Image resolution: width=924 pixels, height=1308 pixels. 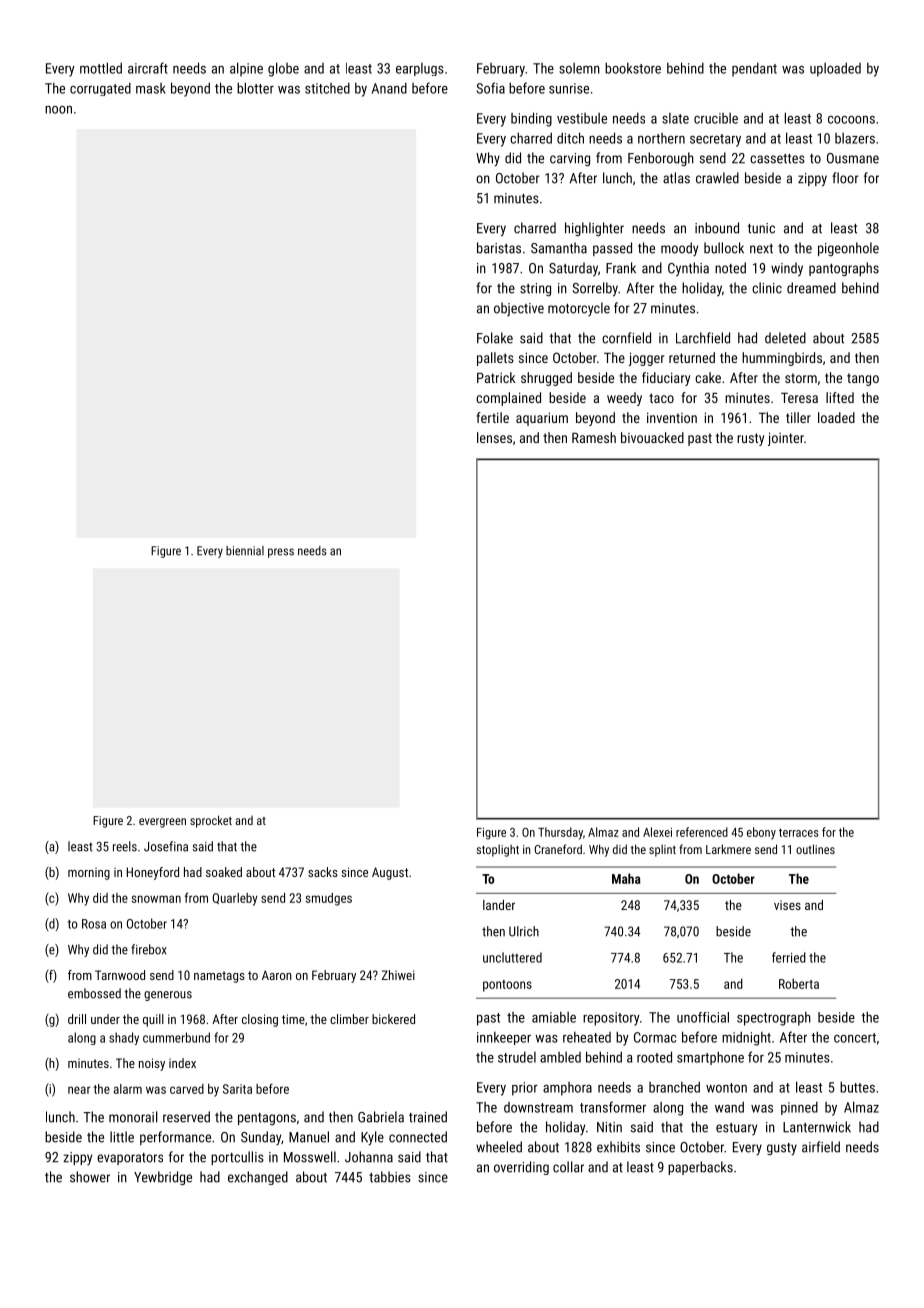 I want to click on tango, so click(x=863, y=379).
